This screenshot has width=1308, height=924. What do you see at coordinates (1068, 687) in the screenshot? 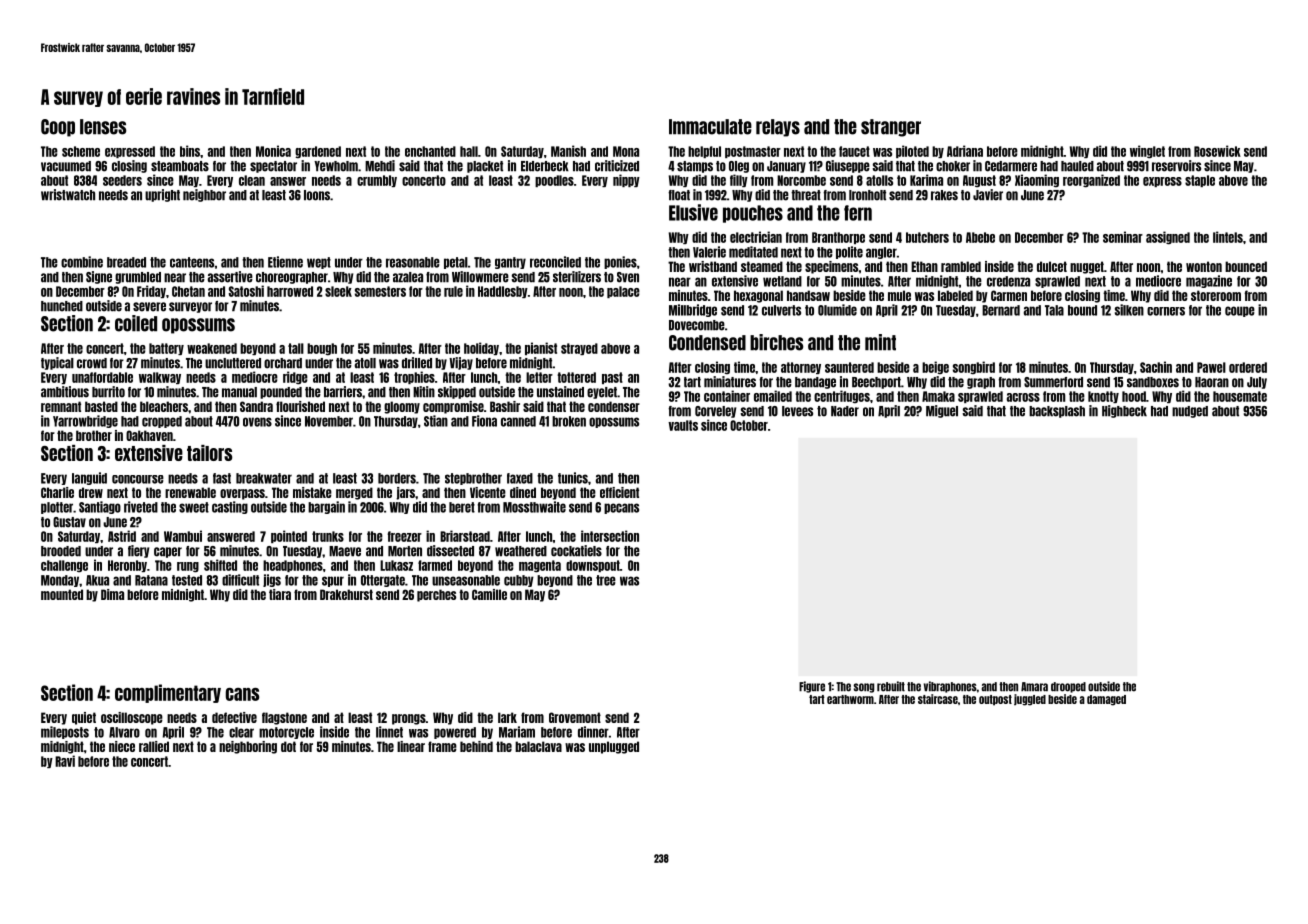
I see `drooped` at bounding box center [1068, 687].
